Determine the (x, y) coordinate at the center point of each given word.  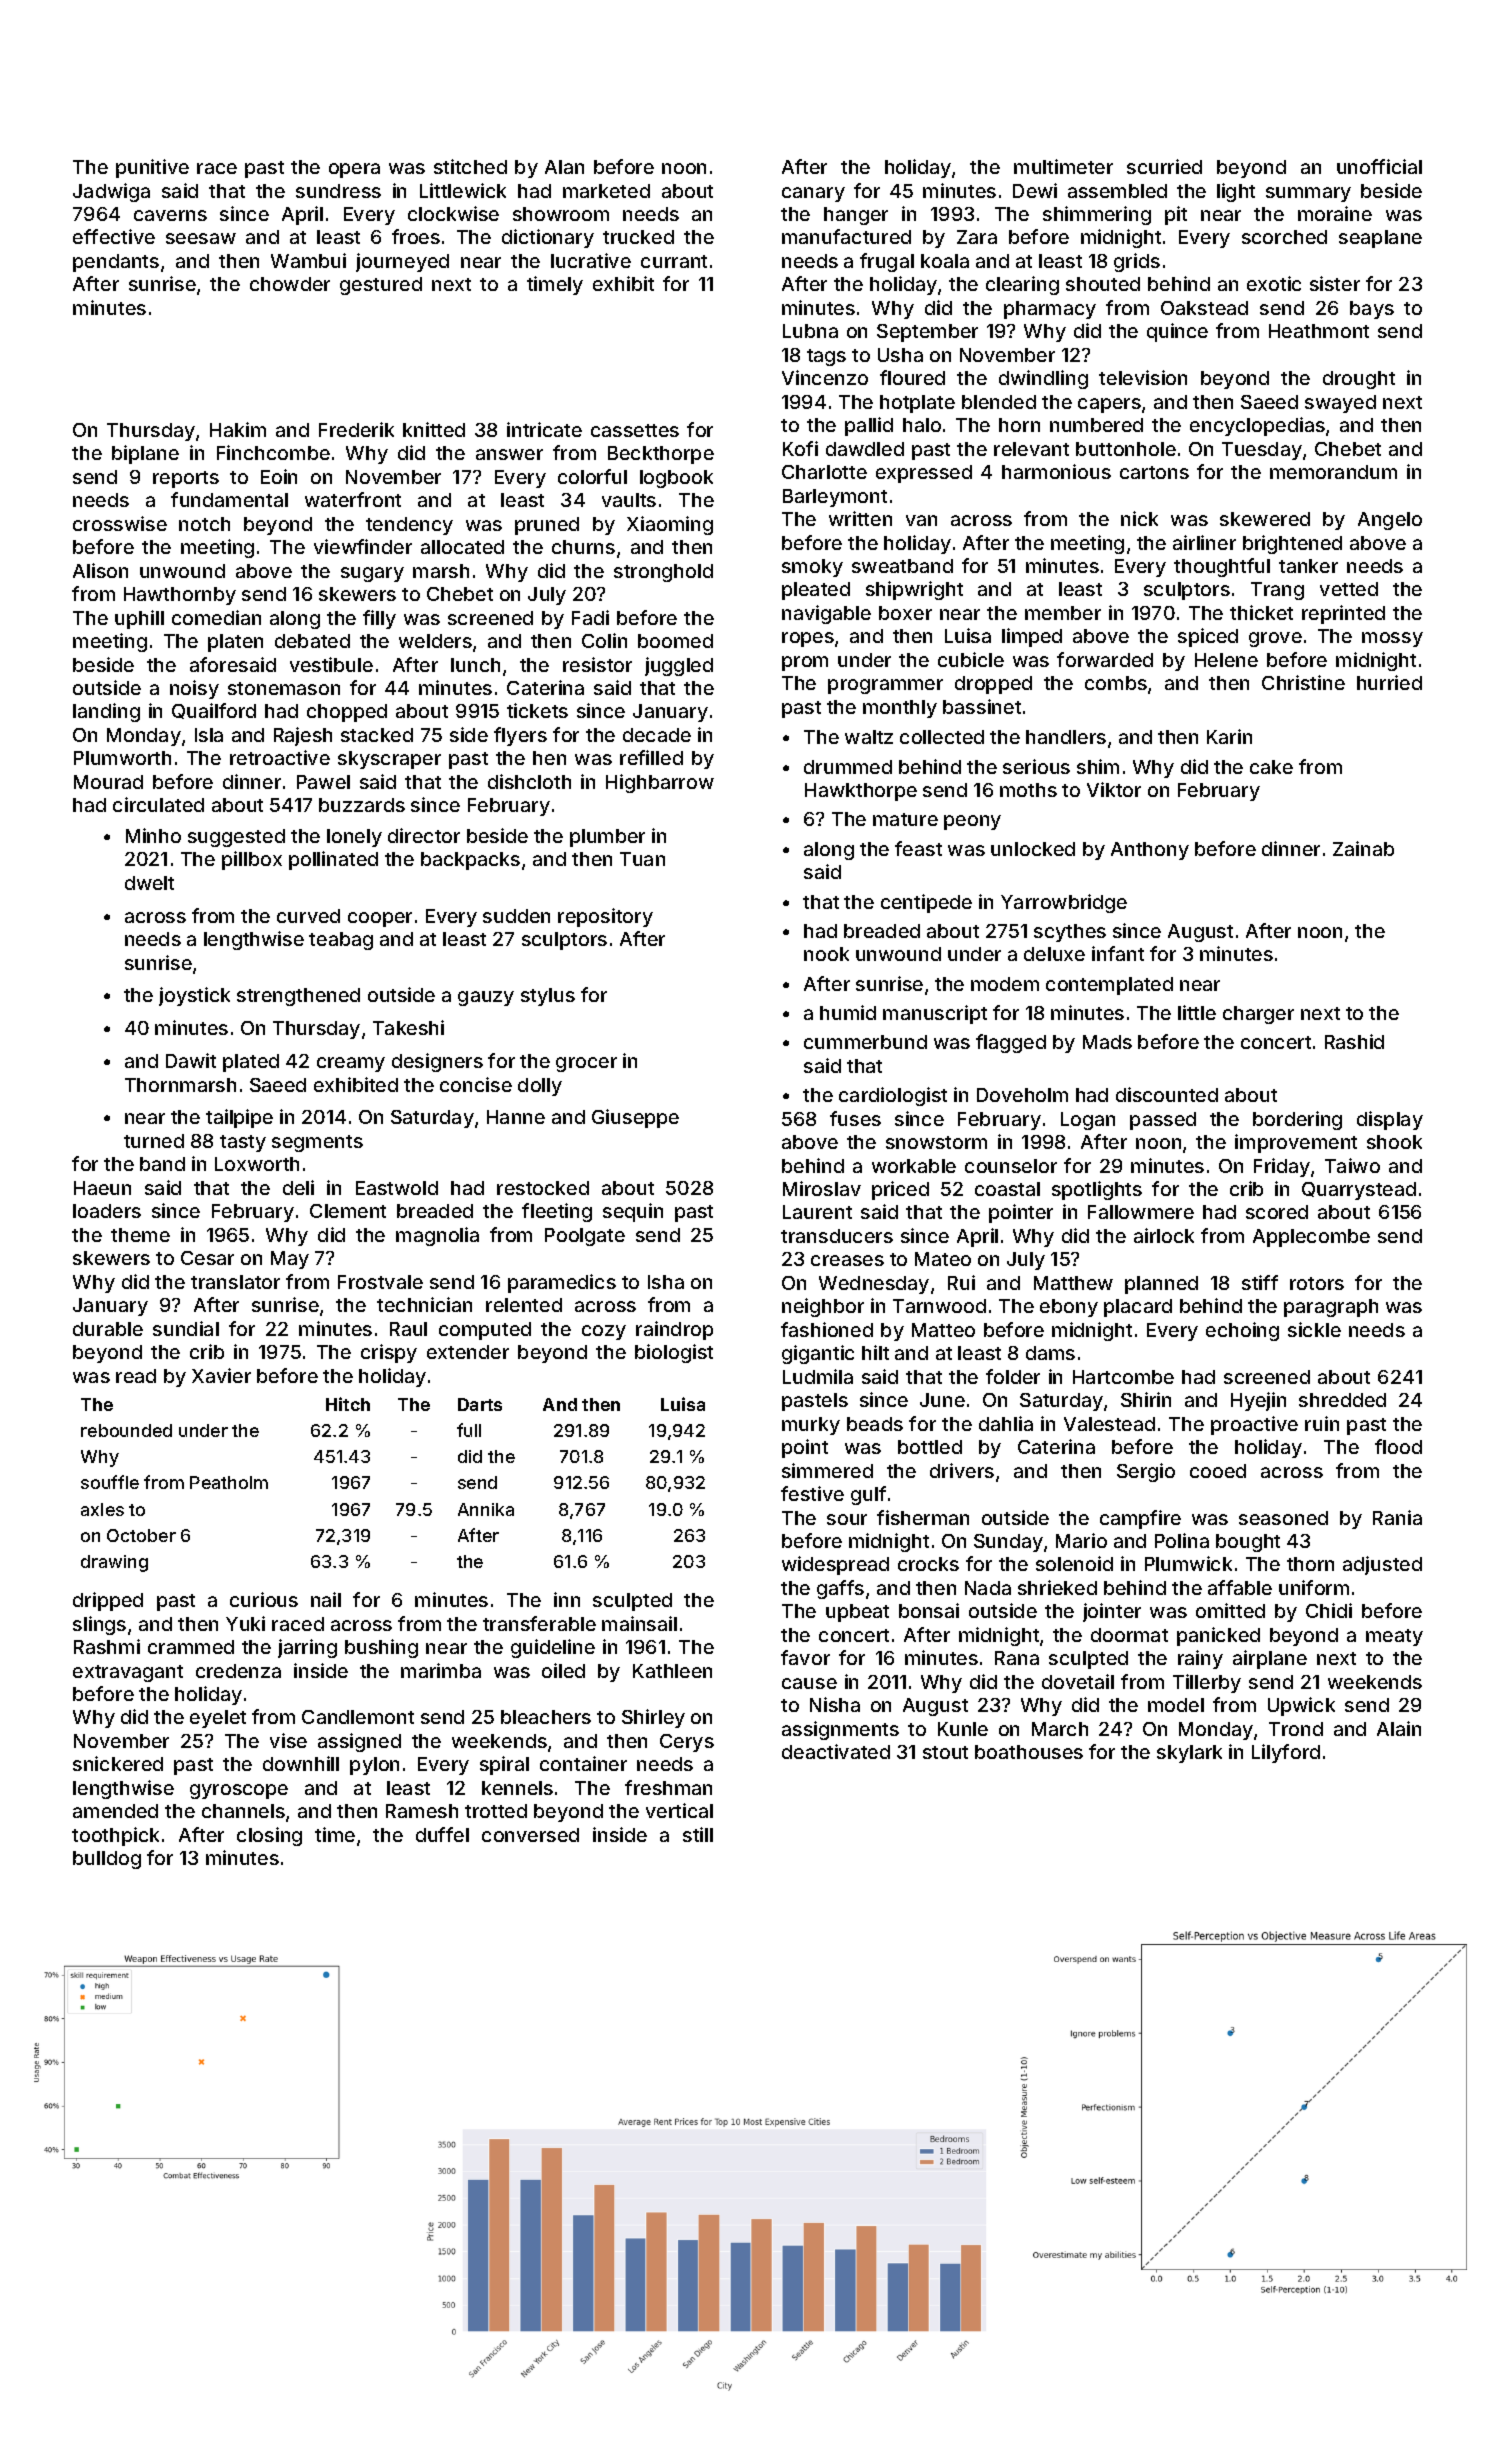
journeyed (402, 262)
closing (269, 1836)
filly (379, 619)
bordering (1297, 1120)
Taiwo (1352, 1165)
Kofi (800, 448)
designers (437, 1062)
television (1143, 377)
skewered (1265, 519)
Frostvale (380, 1282)
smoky (812, 568)
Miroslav (822, 1188)
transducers (837, 1236)
